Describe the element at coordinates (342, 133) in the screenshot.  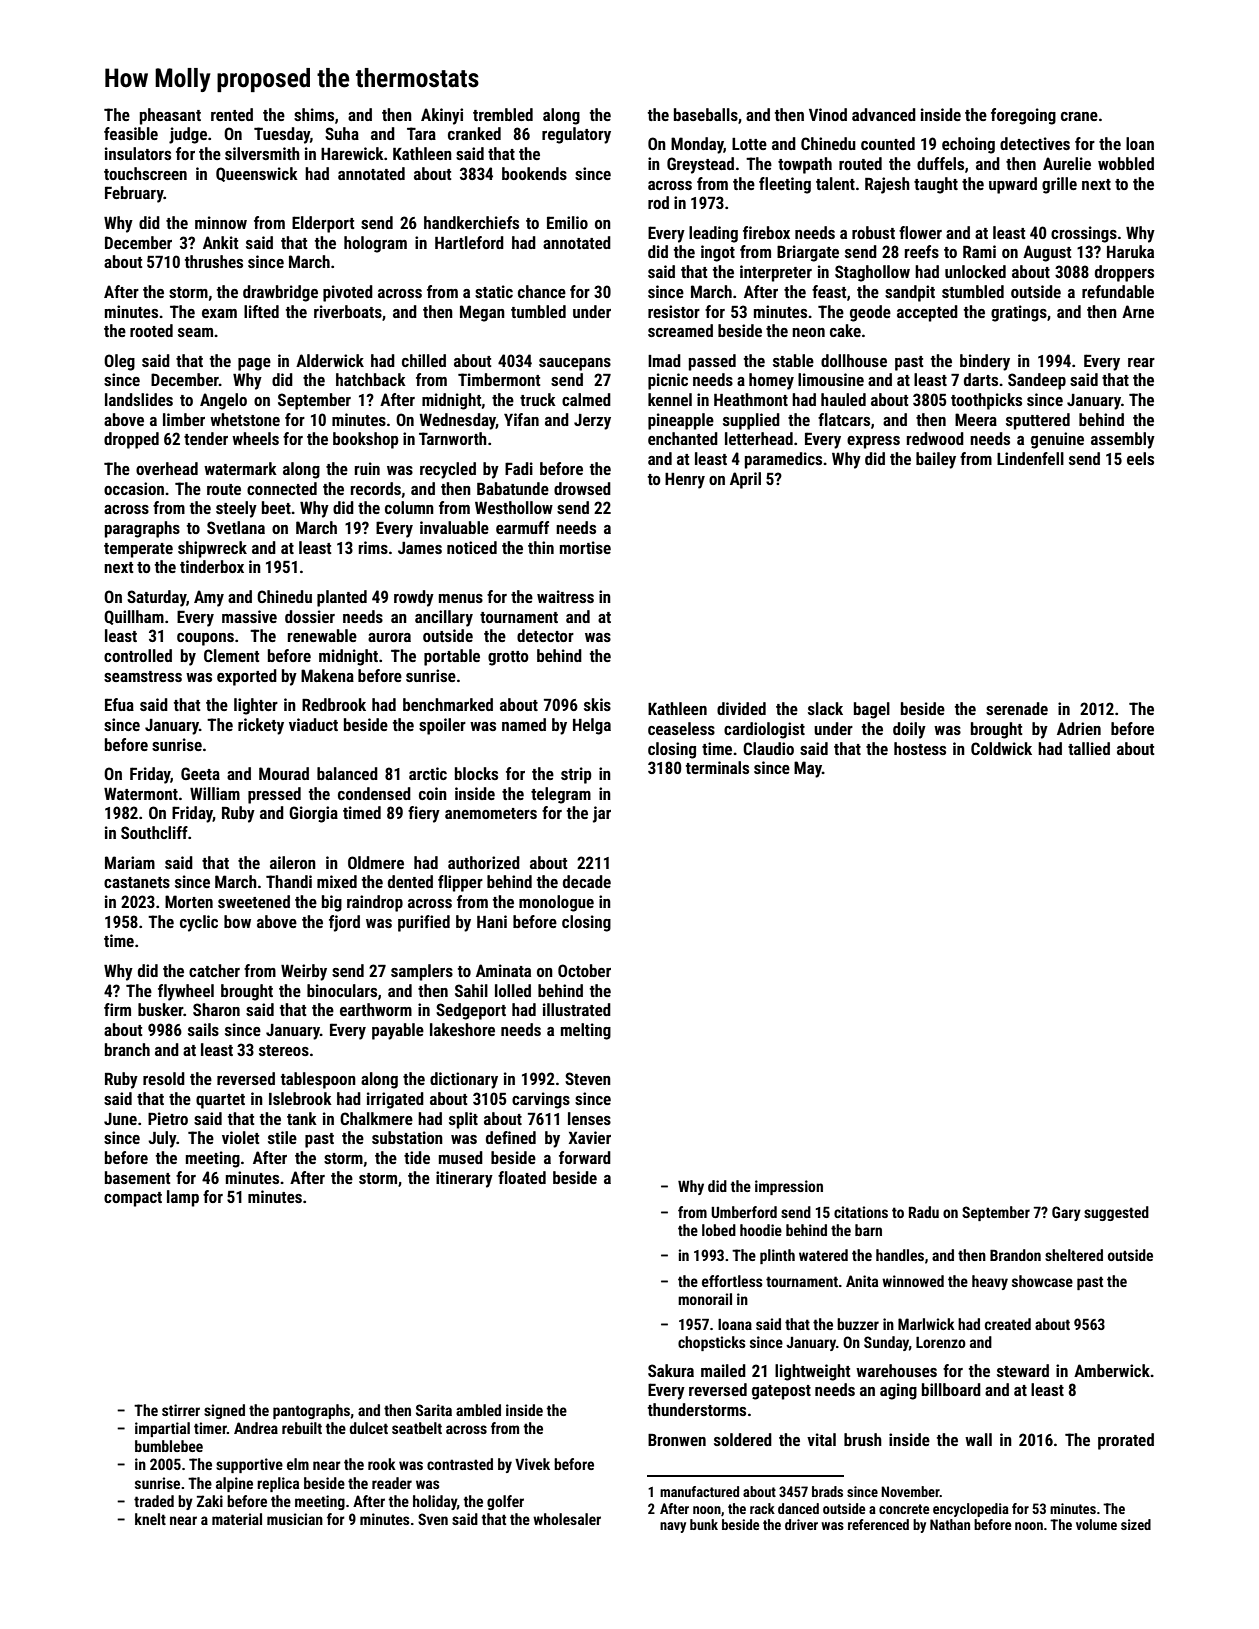
I see `Suha` at that location.
